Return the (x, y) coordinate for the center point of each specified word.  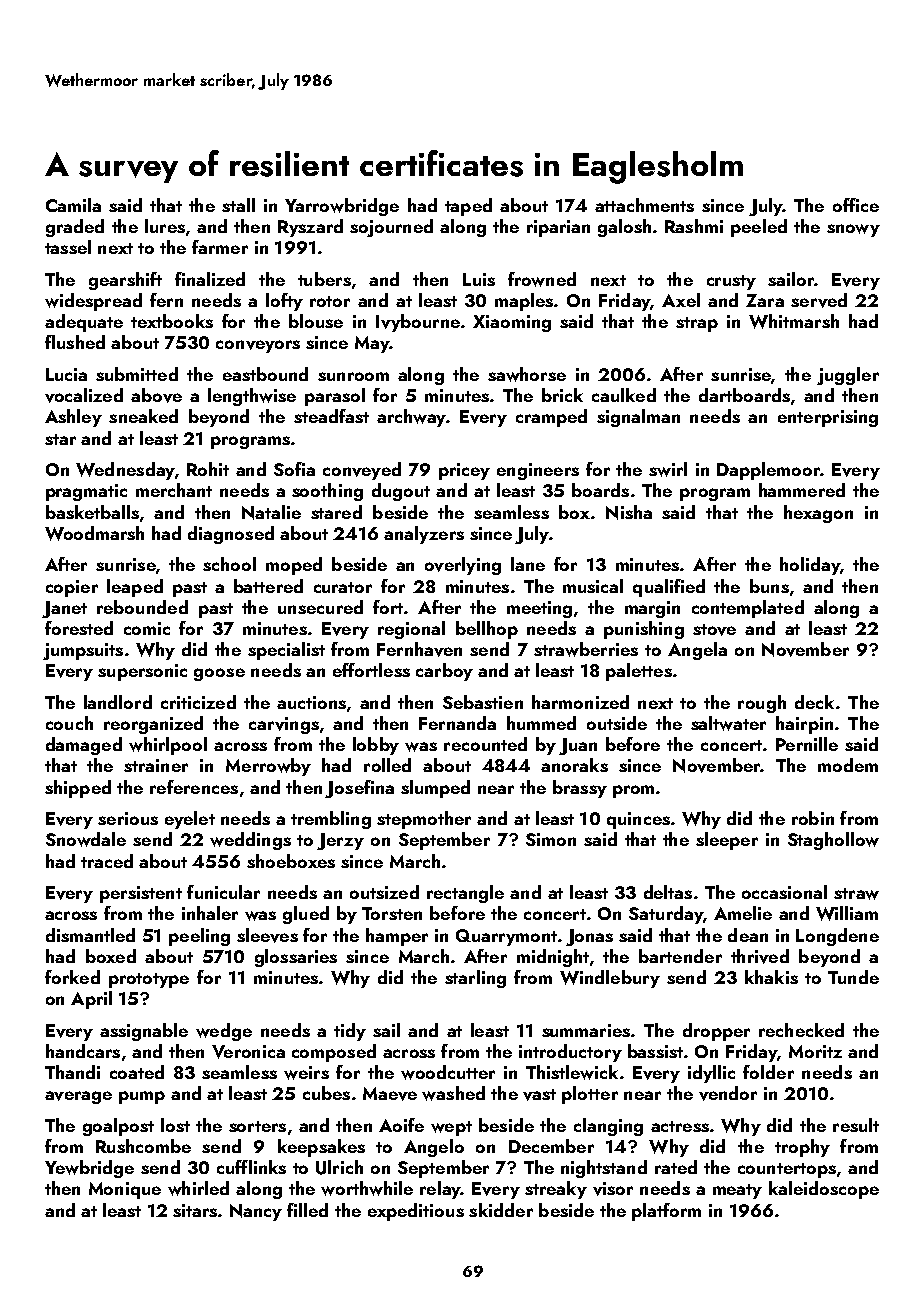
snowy (853, 230)
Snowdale (86, 839)
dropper (716, 1032)
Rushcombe (143, 1146)
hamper (397, 937)
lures (165, 226)
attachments (644, 205)
